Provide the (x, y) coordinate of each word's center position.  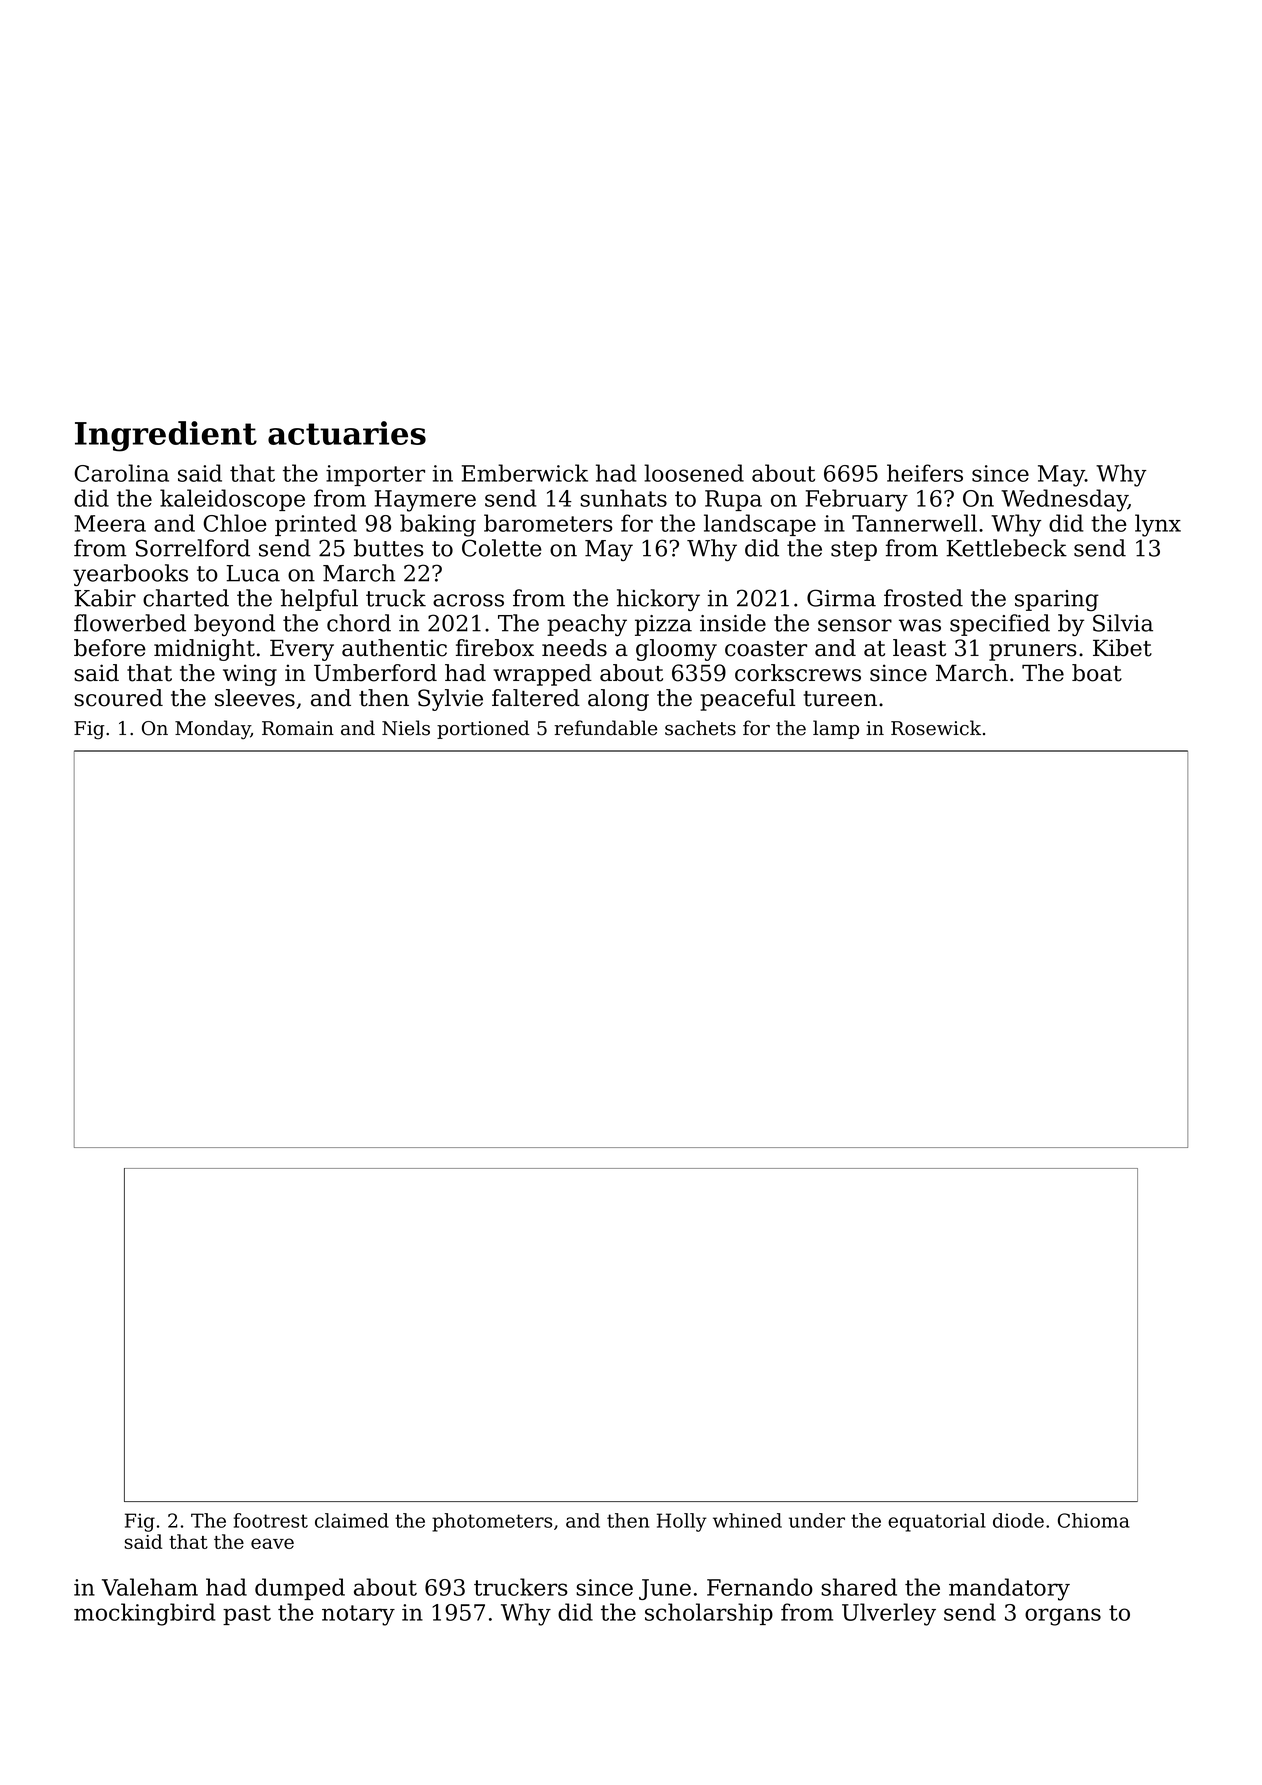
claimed (352, 1520)
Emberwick (525, 473)
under (817, 1520)
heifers (925, 473)
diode (1018, 1520)
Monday (213, 729)
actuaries (347, 433)
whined (747, 1520)
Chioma (1094, 1520)
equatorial (937, 1522)
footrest (271, 1520)
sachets (700, 728)
